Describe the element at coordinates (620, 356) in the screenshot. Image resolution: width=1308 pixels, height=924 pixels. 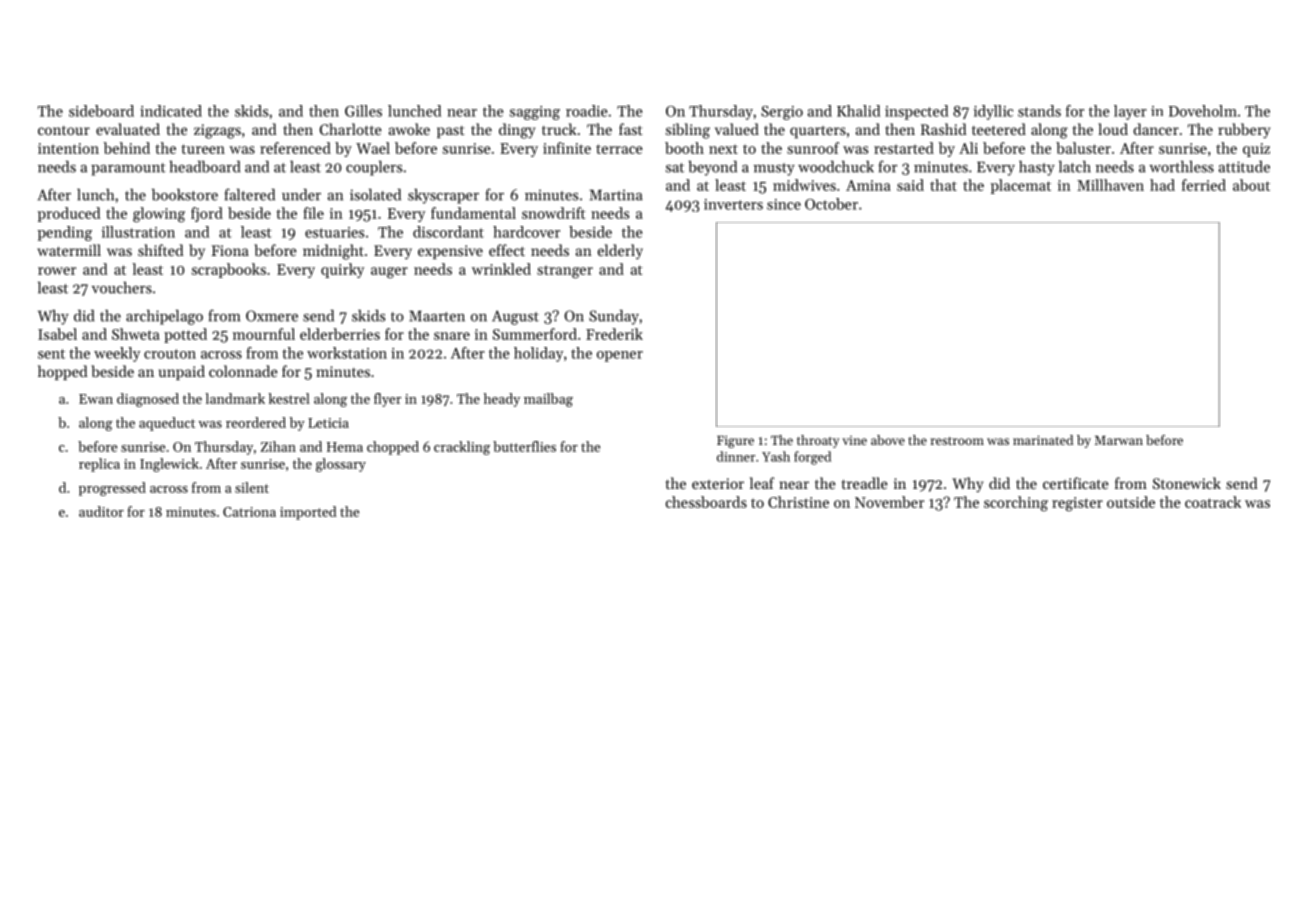
I see `opener` at that location.
